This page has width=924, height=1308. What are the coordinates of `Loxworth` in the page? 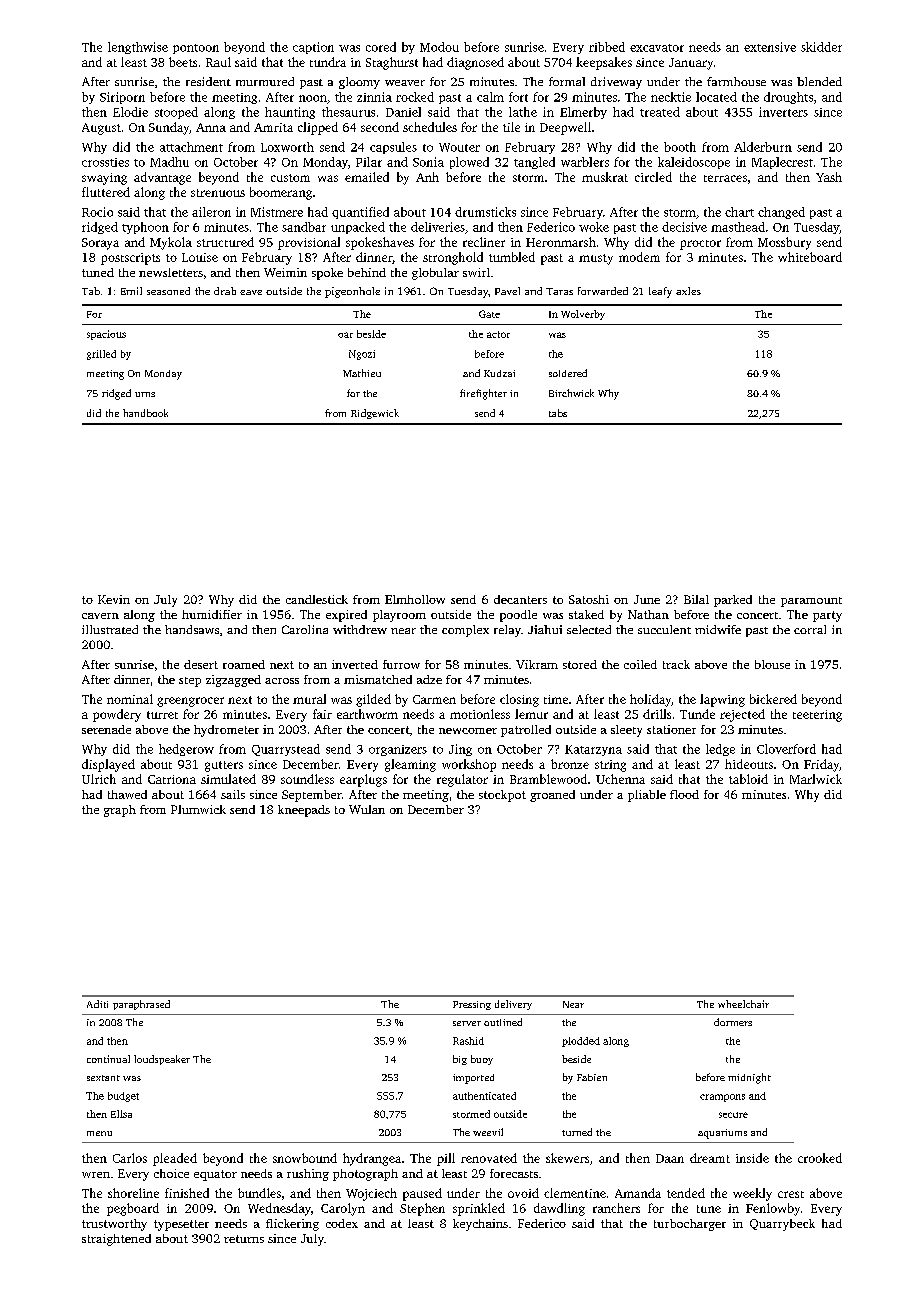 It's located at (287, 147).
